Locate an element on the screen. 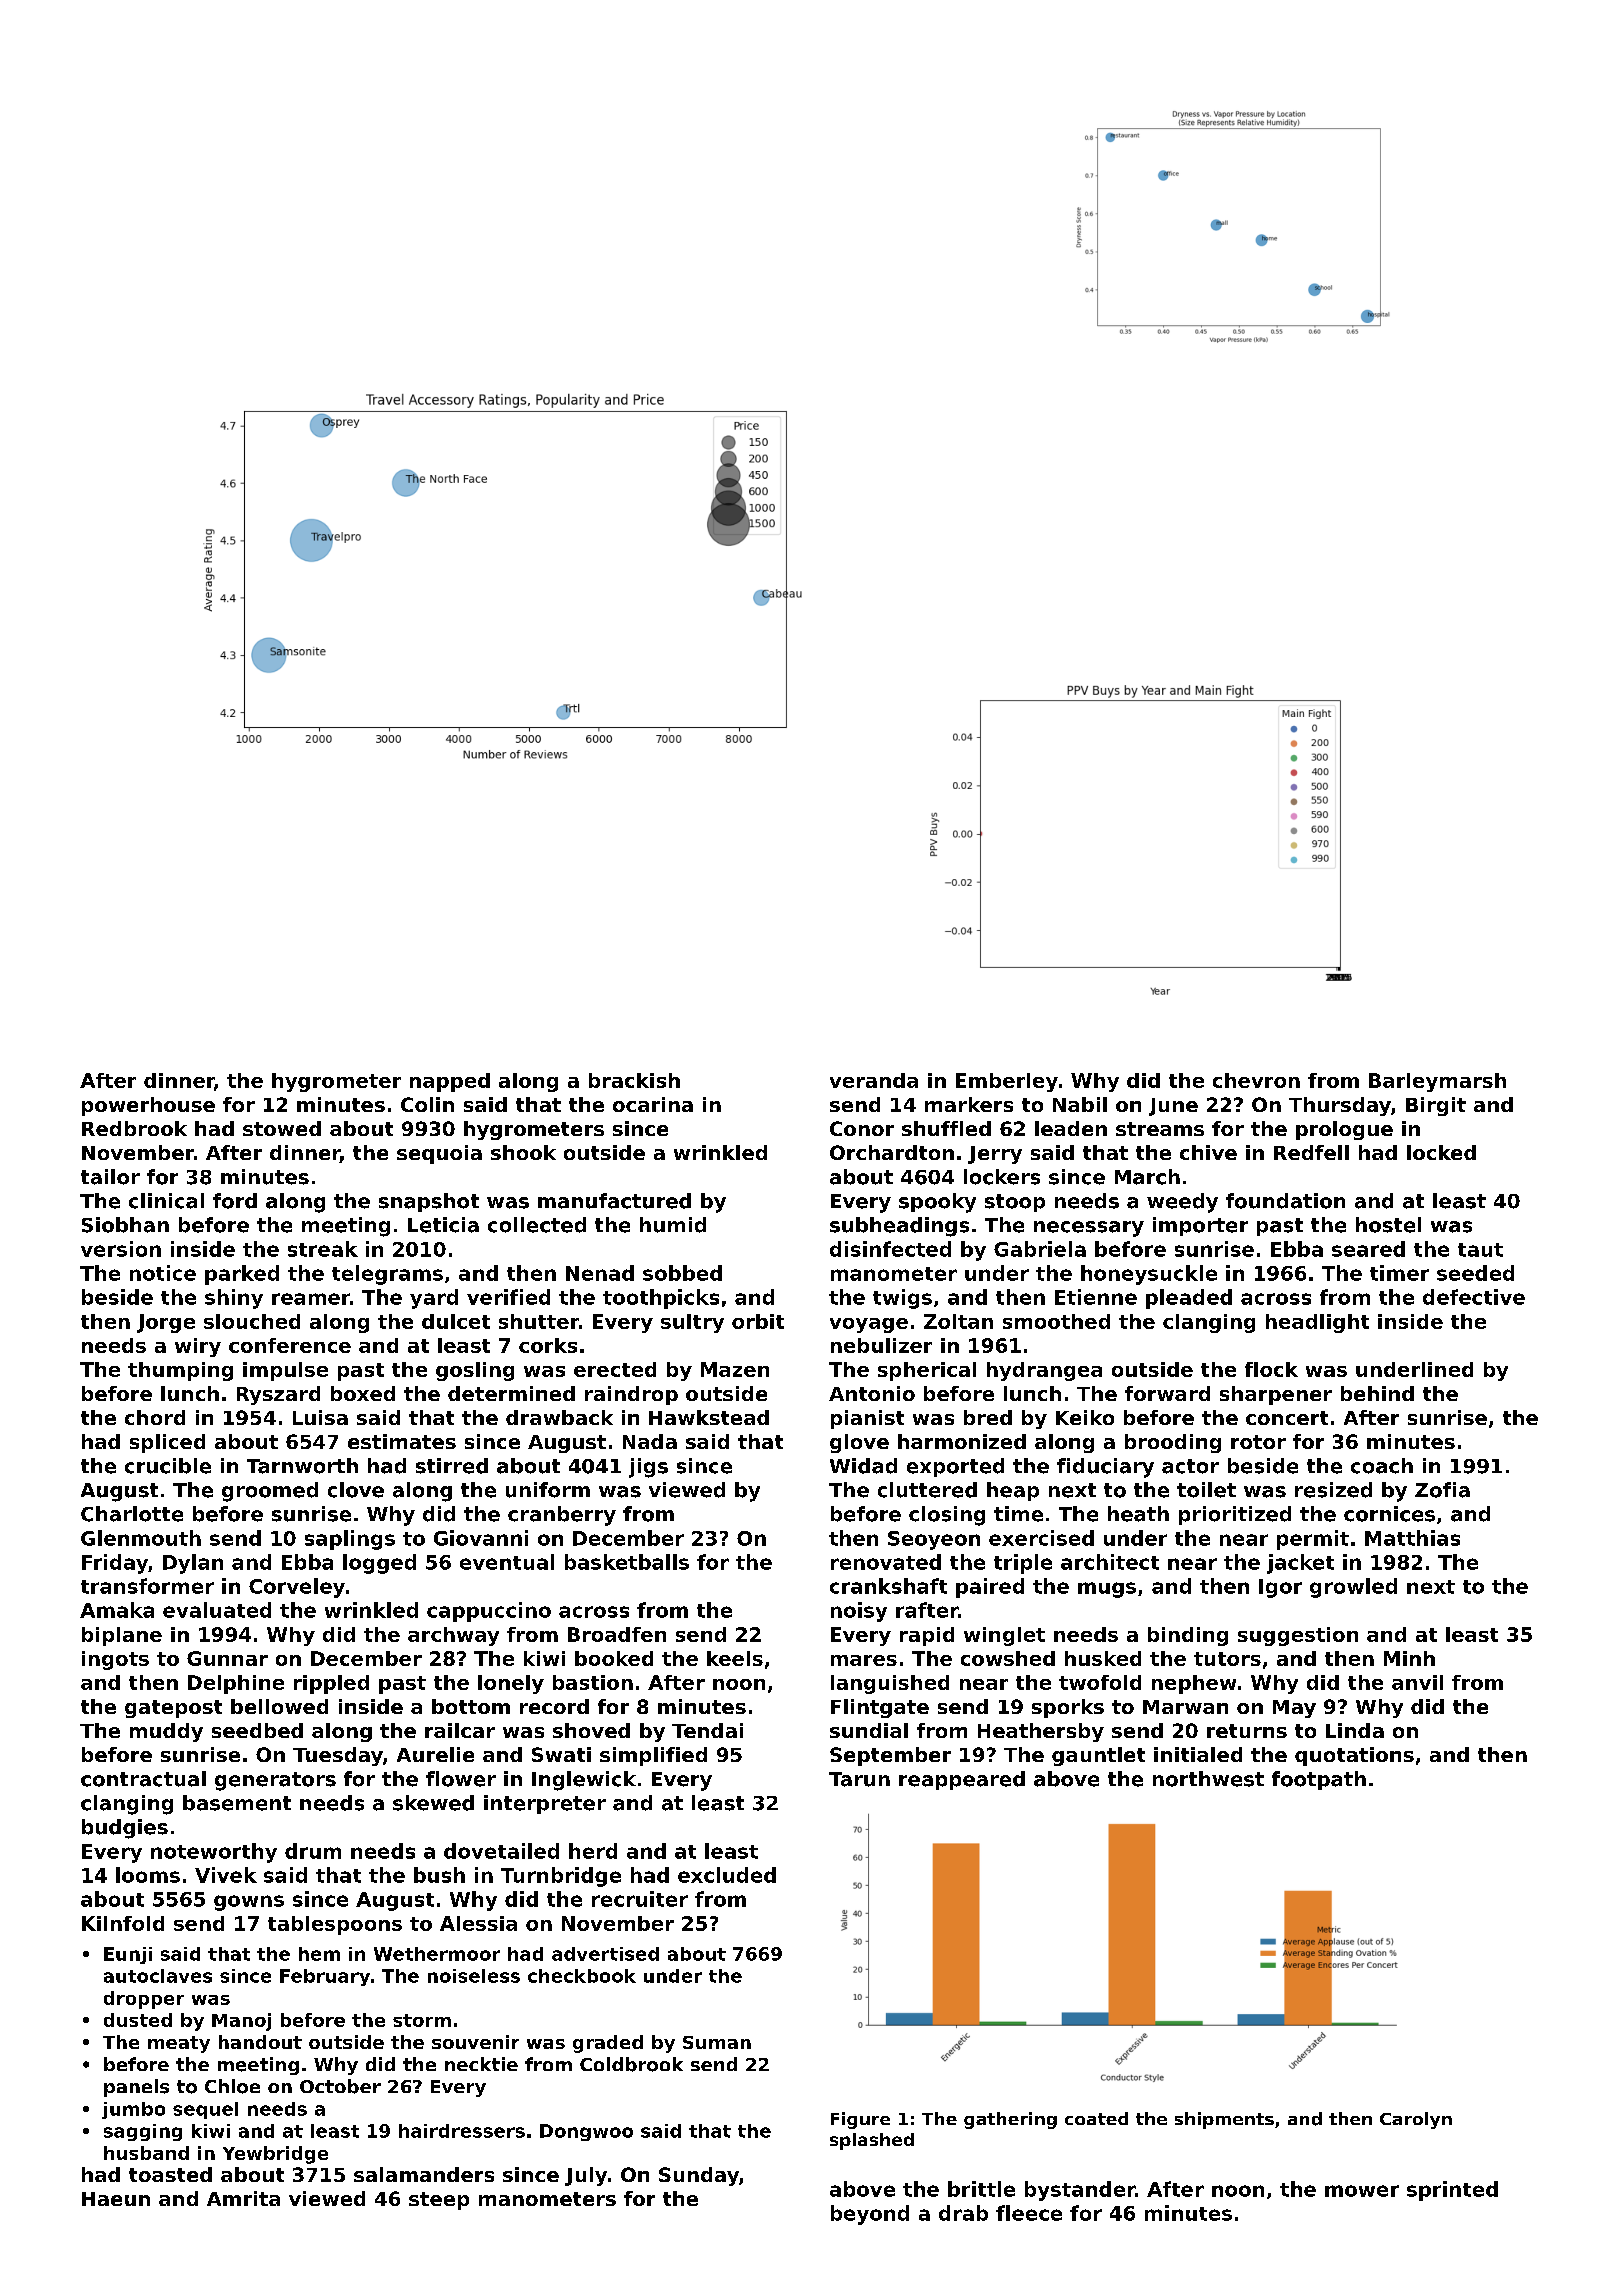  forward is located at coordinates (1167, 1393).
